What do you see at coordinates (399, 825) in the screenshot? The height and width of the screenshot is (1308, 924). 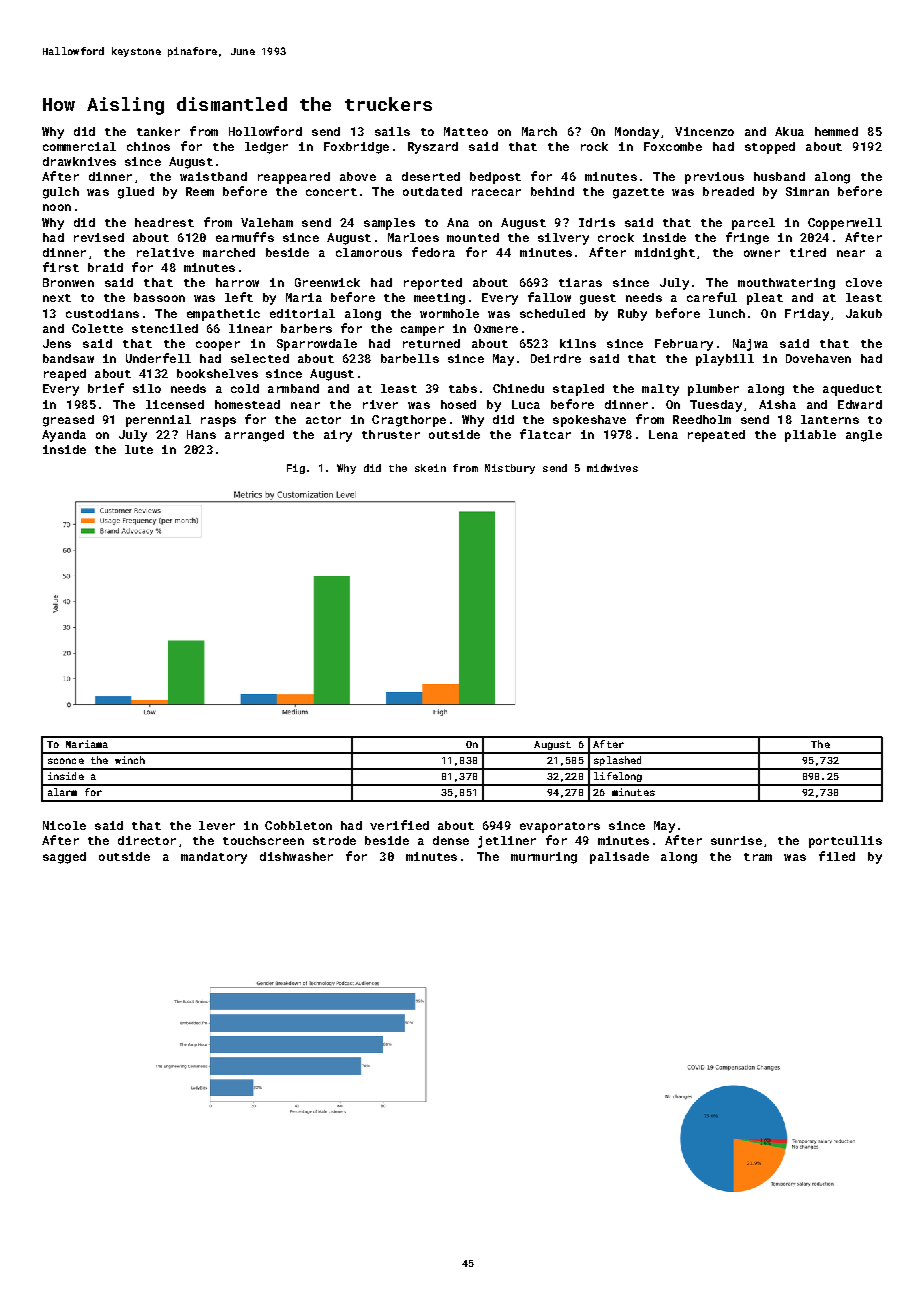 I see `verified` at bounding box center [399, 825].
